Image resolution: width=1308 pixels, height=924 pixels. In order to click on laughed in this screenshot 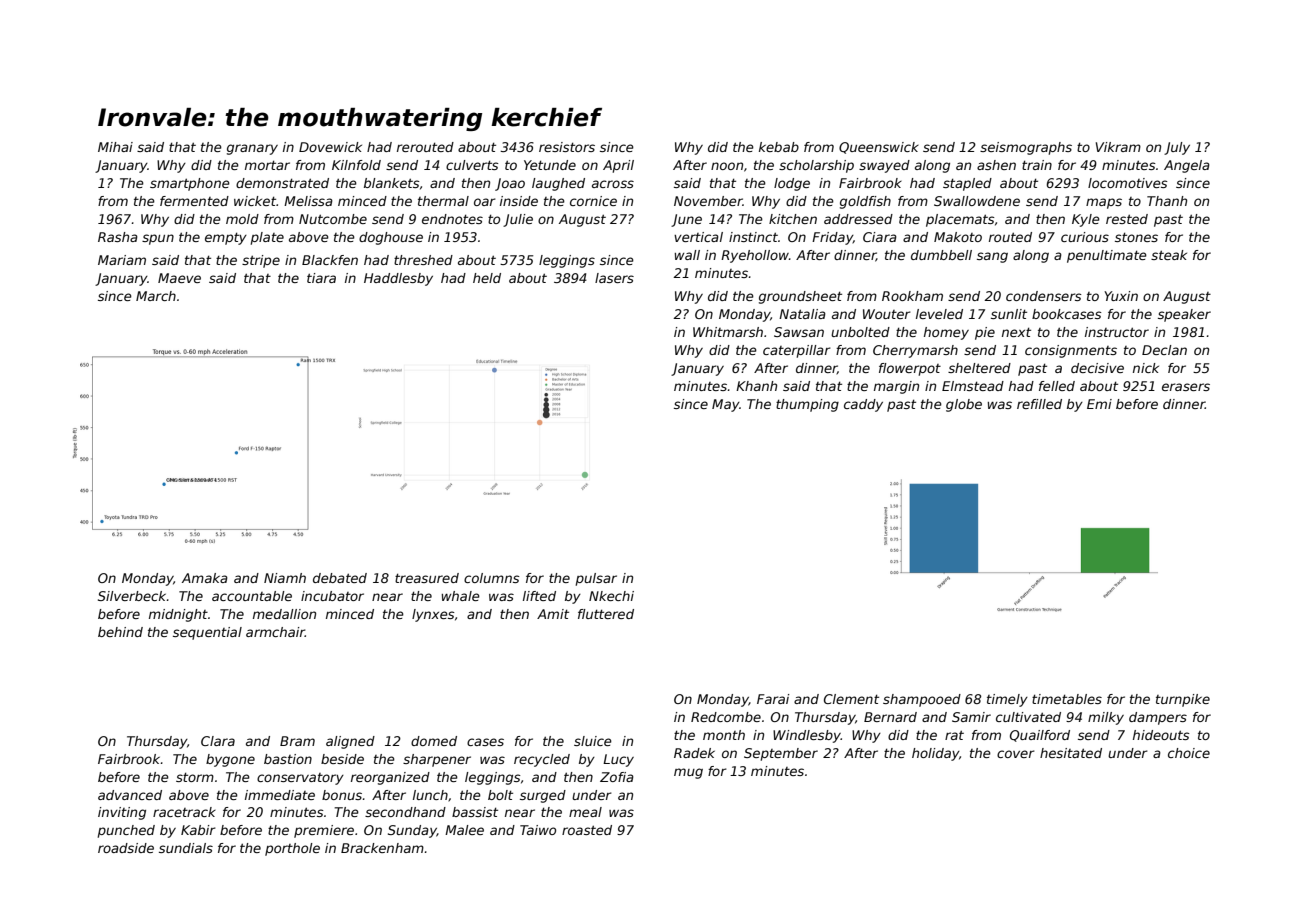, I will do `click(558, 184)`.
